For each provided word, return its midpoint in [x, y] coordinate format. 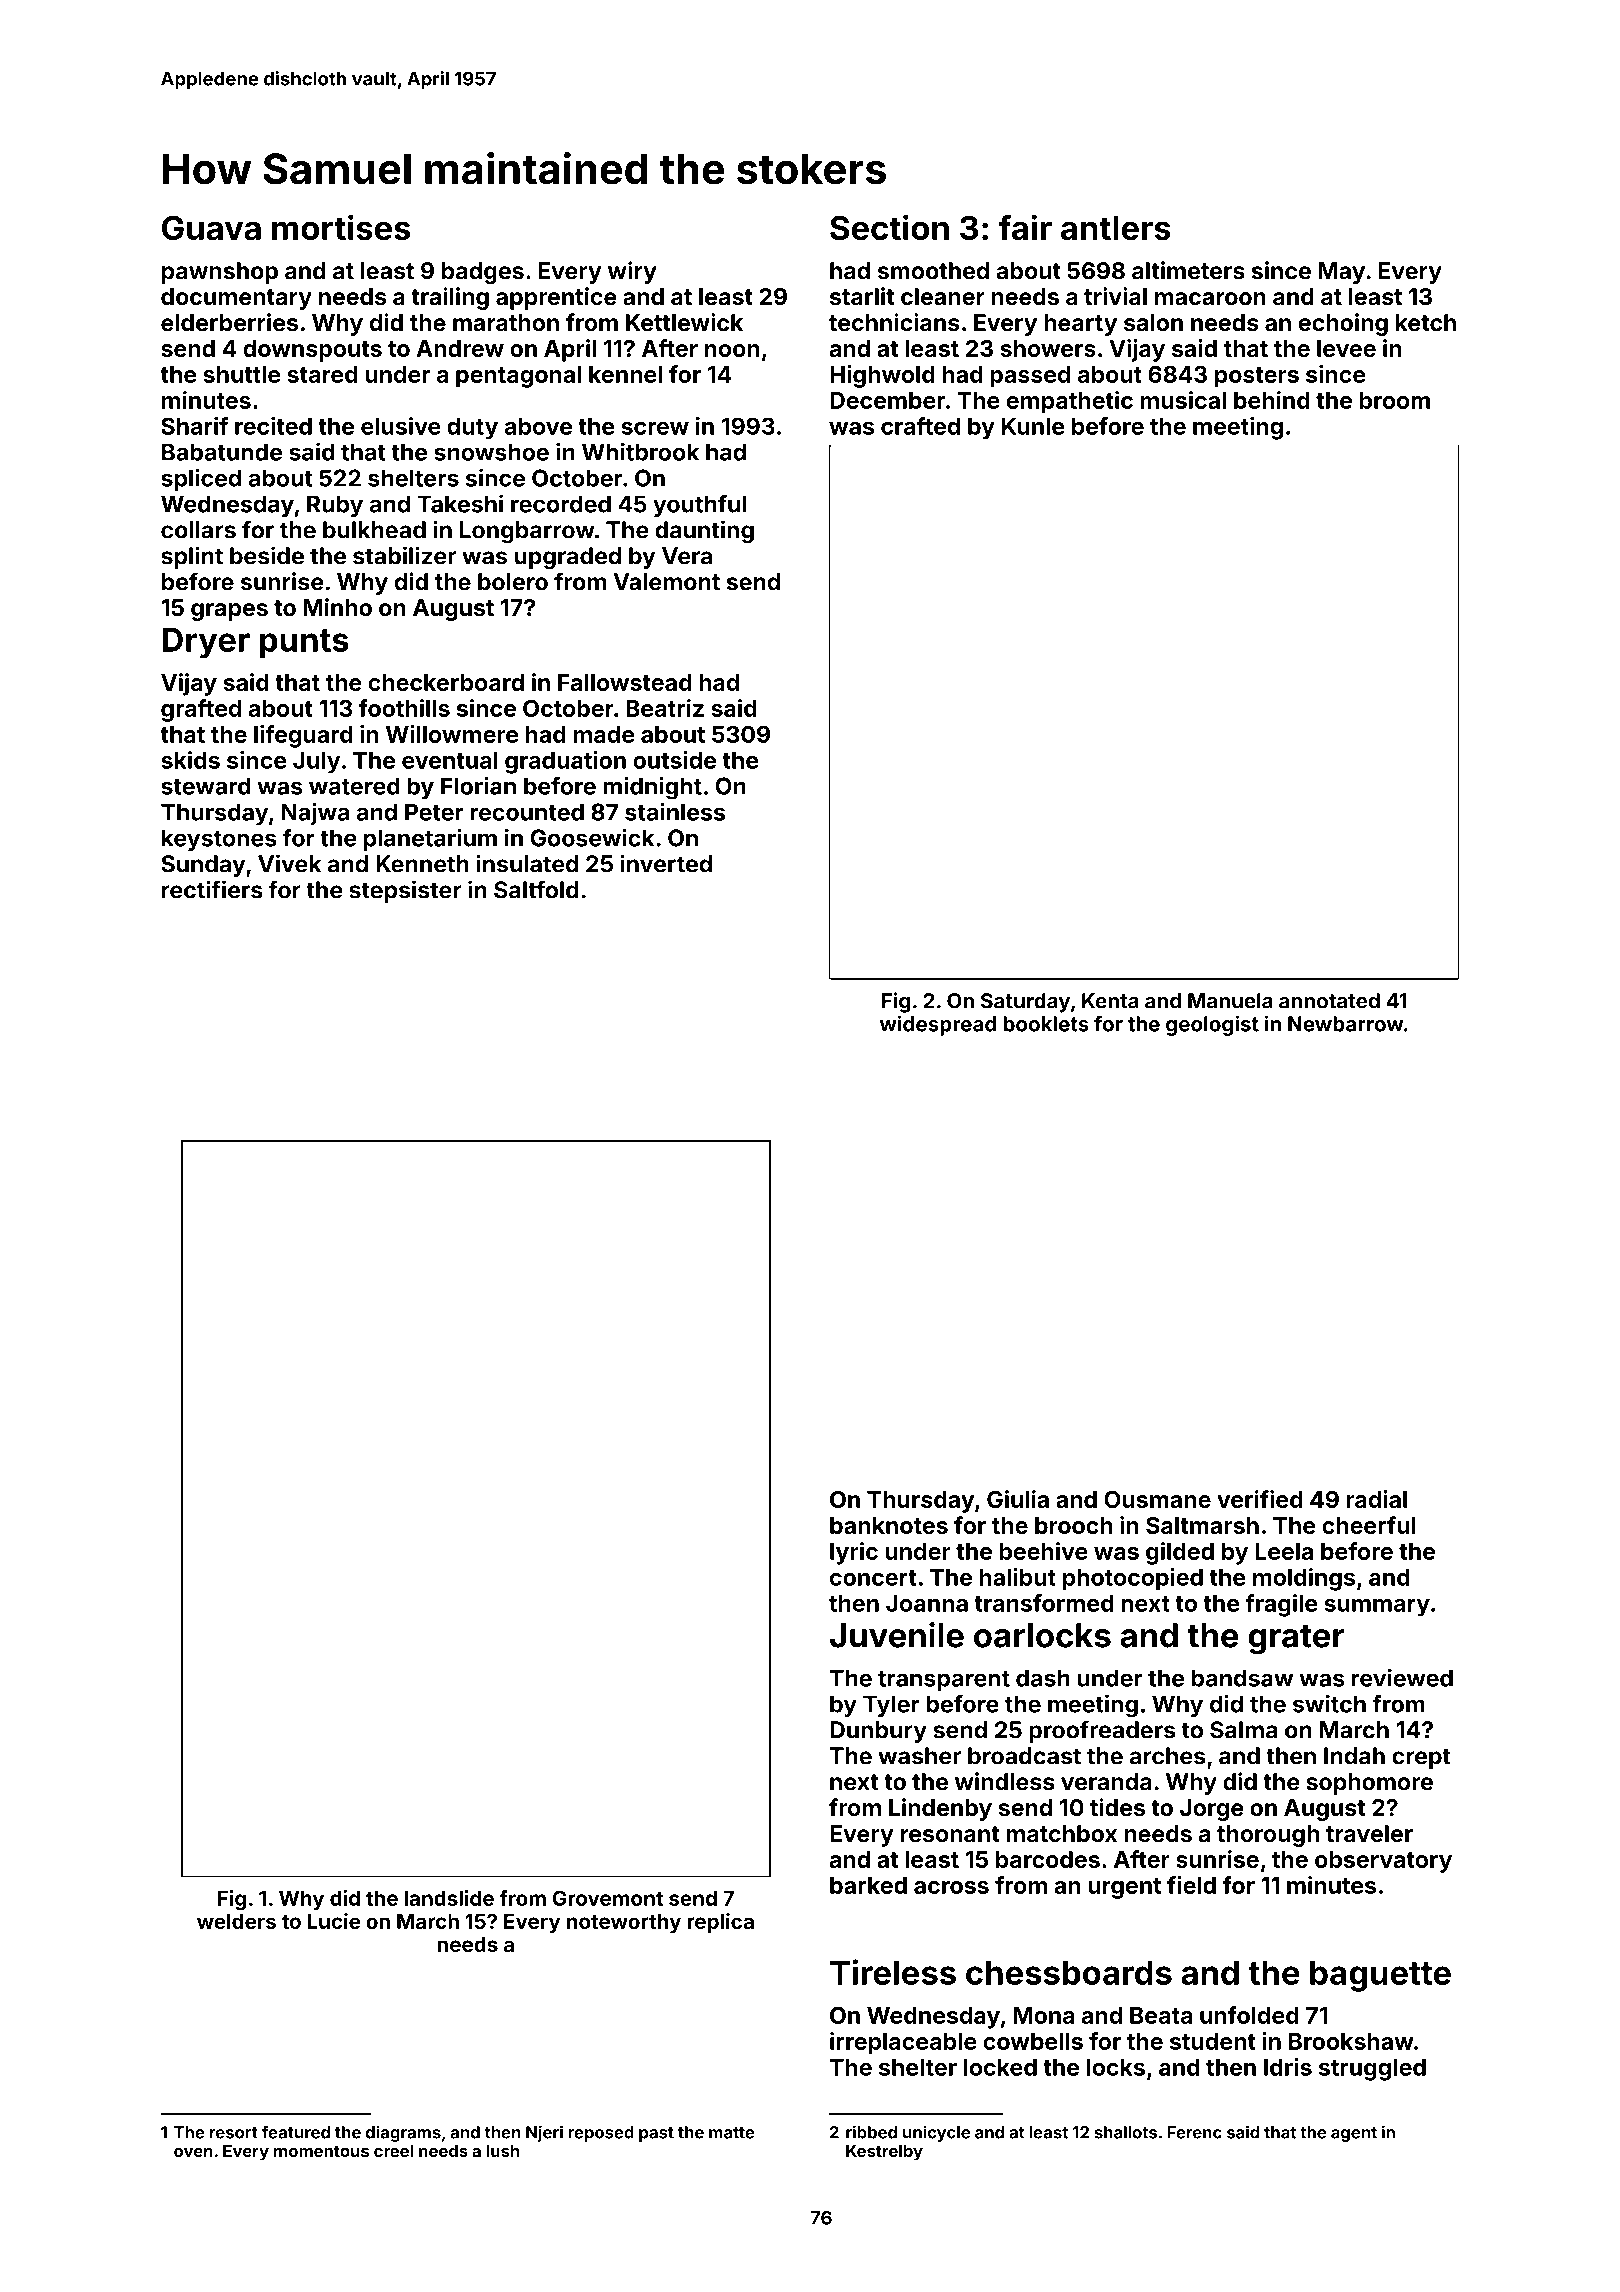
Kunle [1033, 426]
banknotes [889, 1525]
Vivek [289, 863]
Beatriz [665, 708]
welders [236, 1921]
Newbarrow [1346, 1024]
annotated [1329, 1001]
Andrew [460, 348]
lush [502, 2151]
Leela [1284, 1551]
